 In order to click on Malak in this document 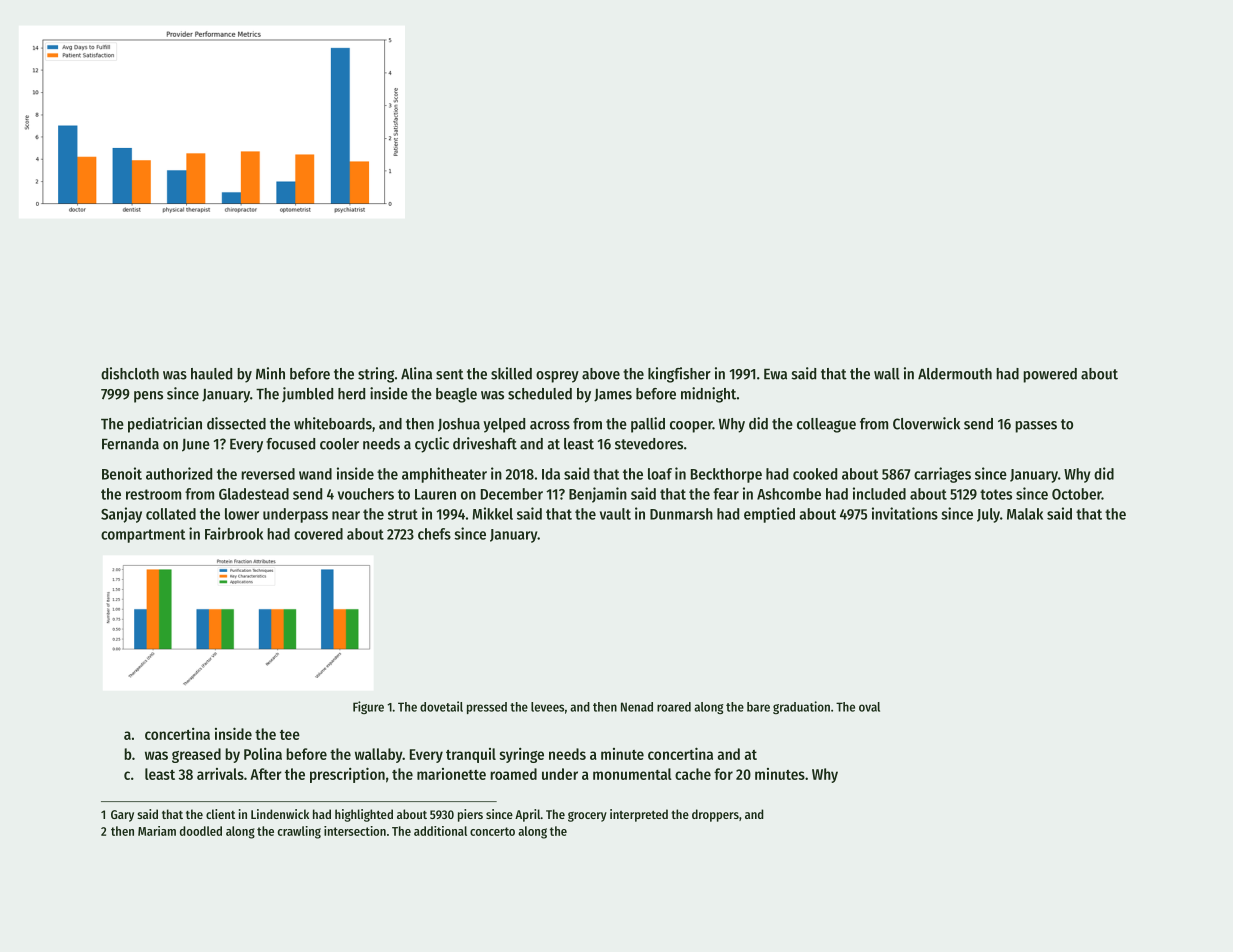, I will do `click(1025, 514)`.
